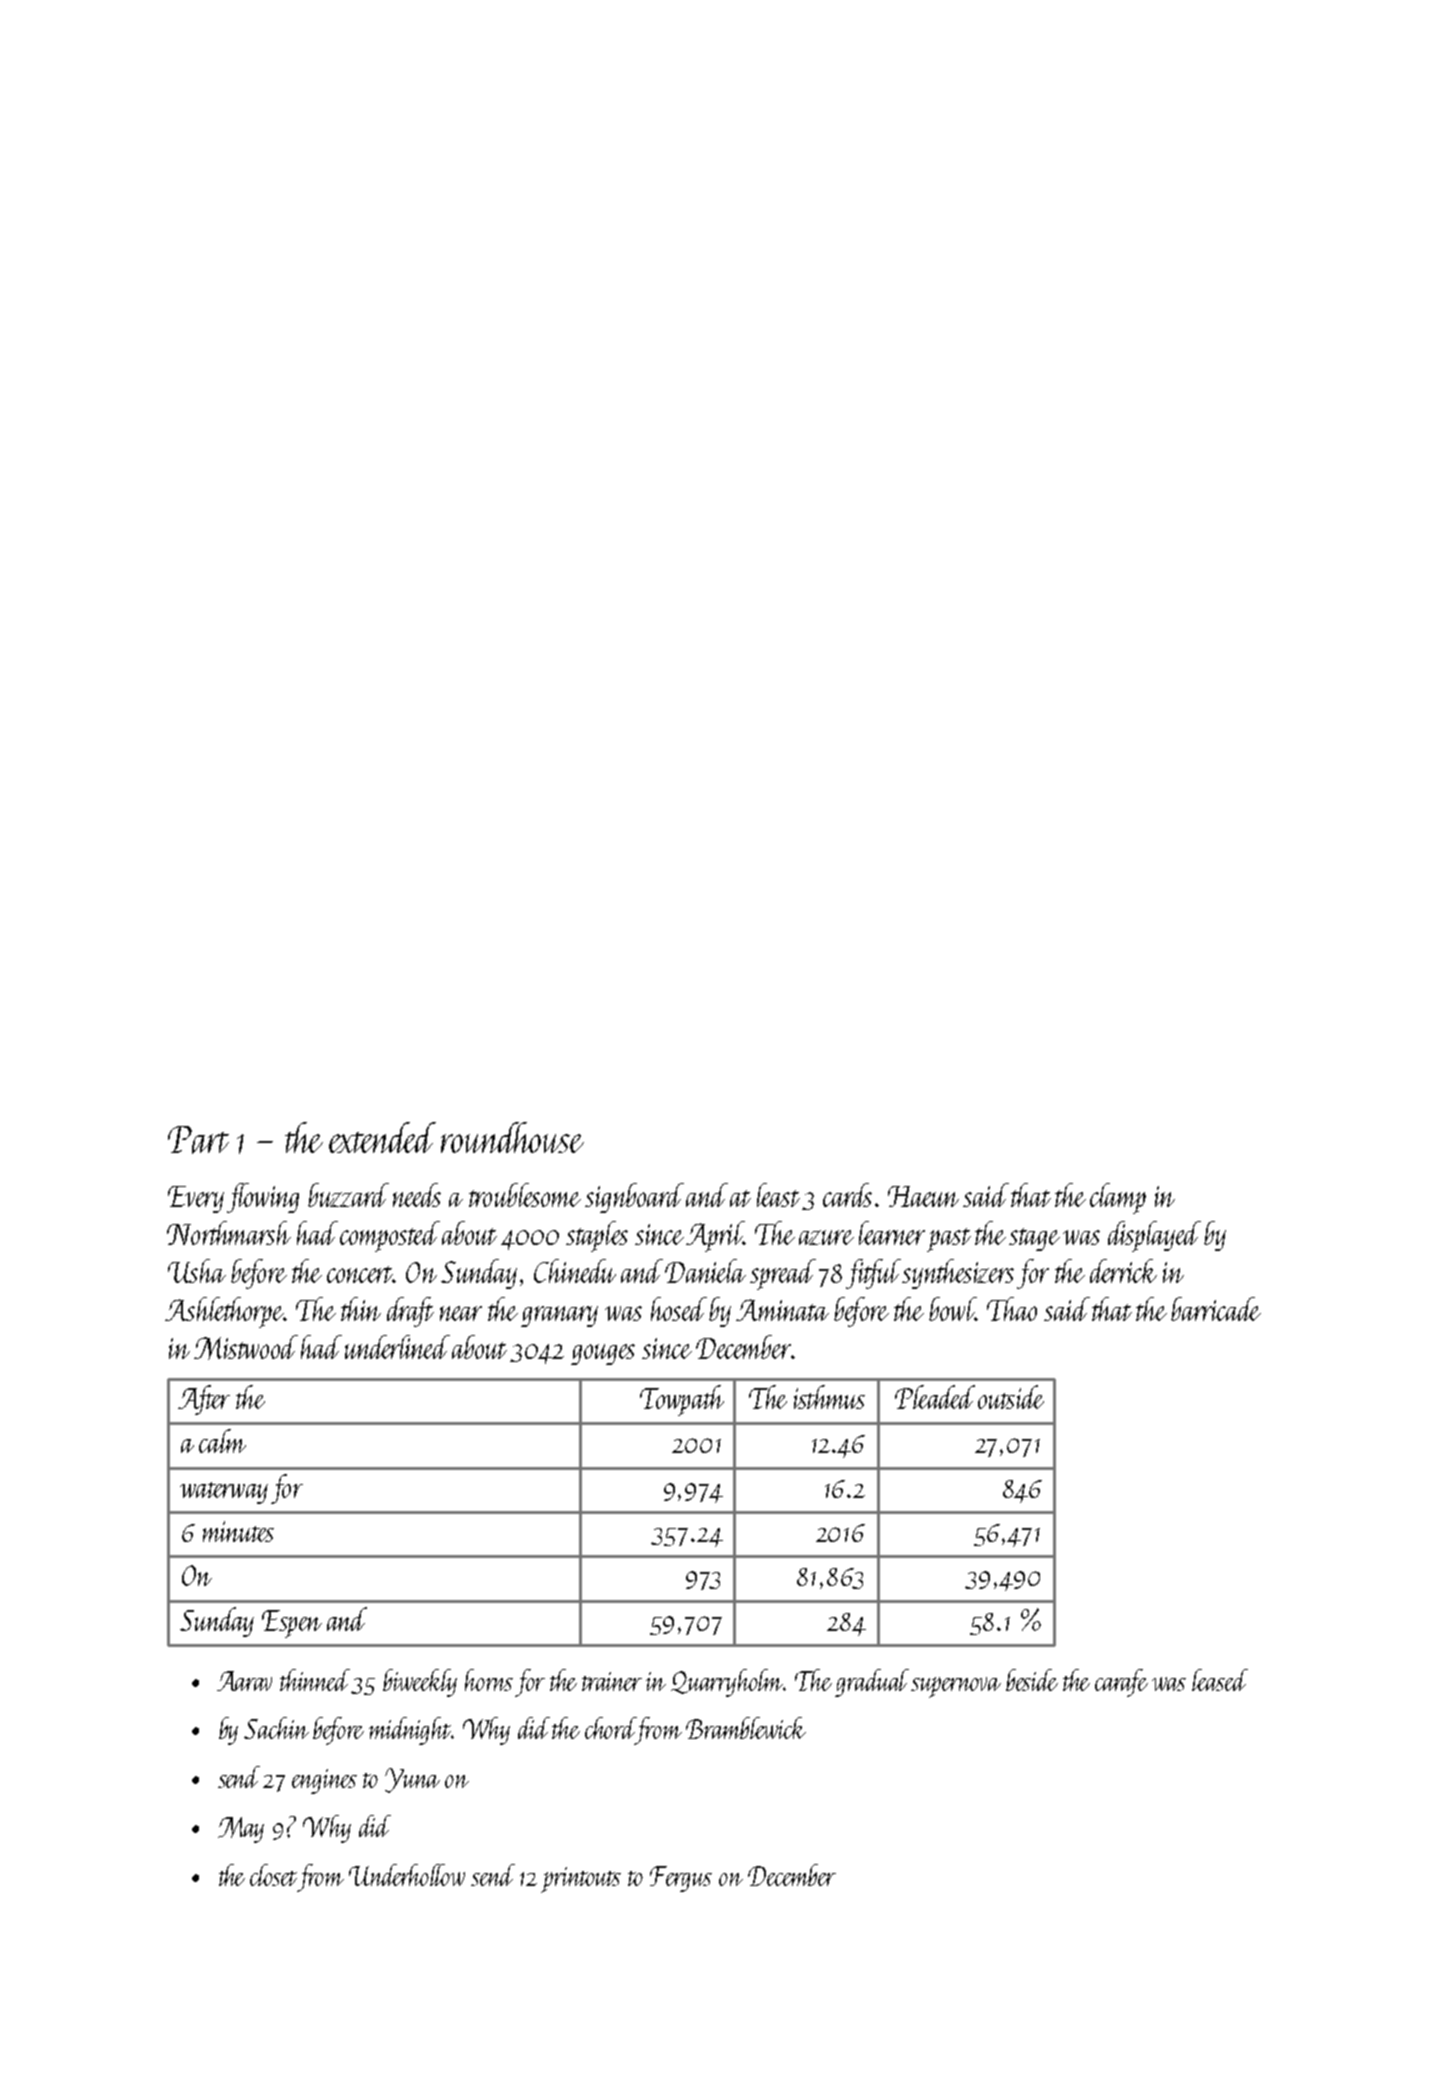  What do you see at coordinates (382, 1137) in the image?
I see `extended` at bounding box center [382, 1137].
